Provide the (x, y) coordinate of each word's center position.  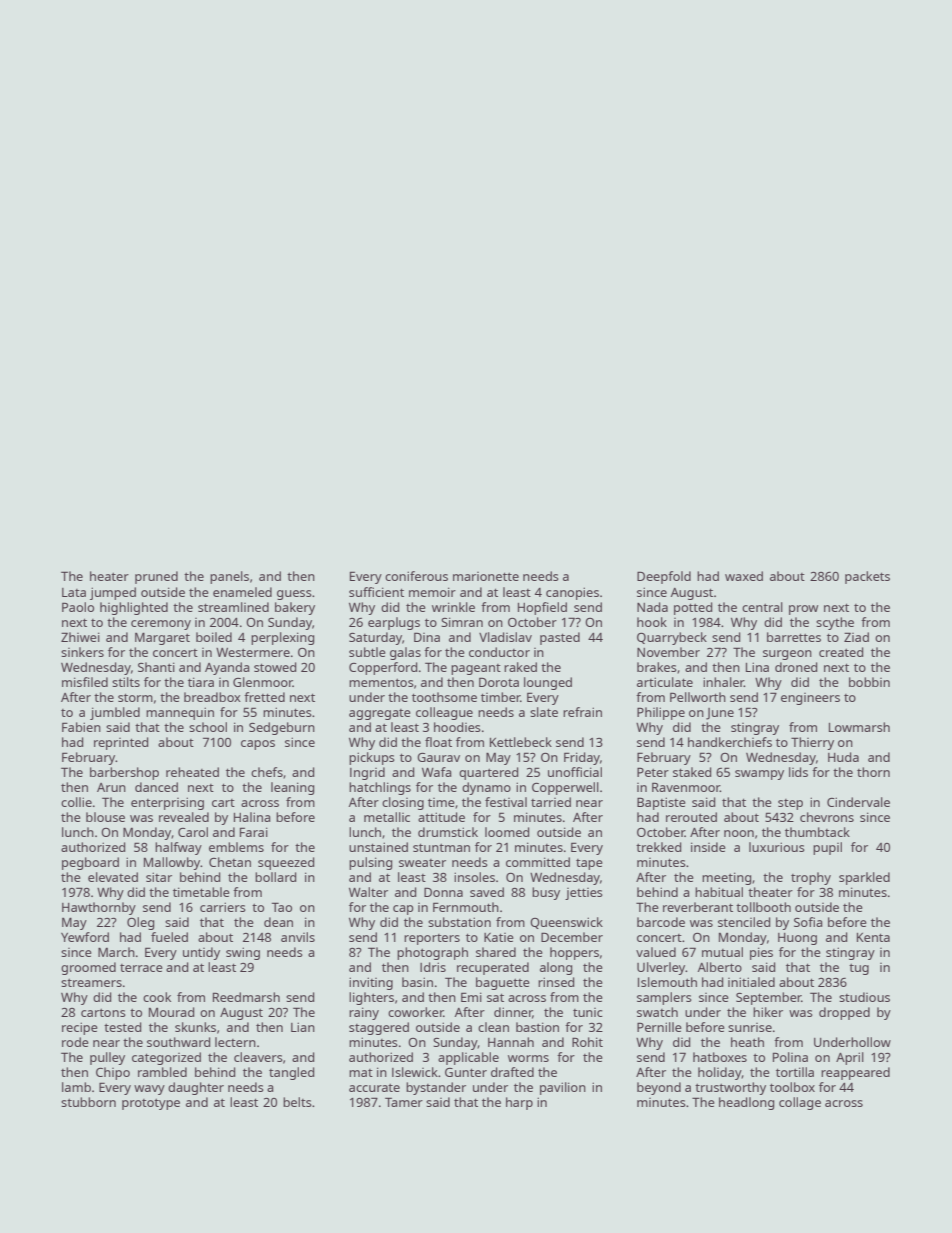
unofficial (575, 772)
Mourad (171, 1012)
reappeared (855, 1073)
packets (867, 577)
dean (278, 922)
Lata (74, 592)
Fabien (81, 727)
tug (859, 969)
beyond (659, 1088)
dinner (513, 1013)
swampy (759, 775)
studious (864, 997)
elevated (113, 877)
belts (297, 1102)
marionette (486, 576)
